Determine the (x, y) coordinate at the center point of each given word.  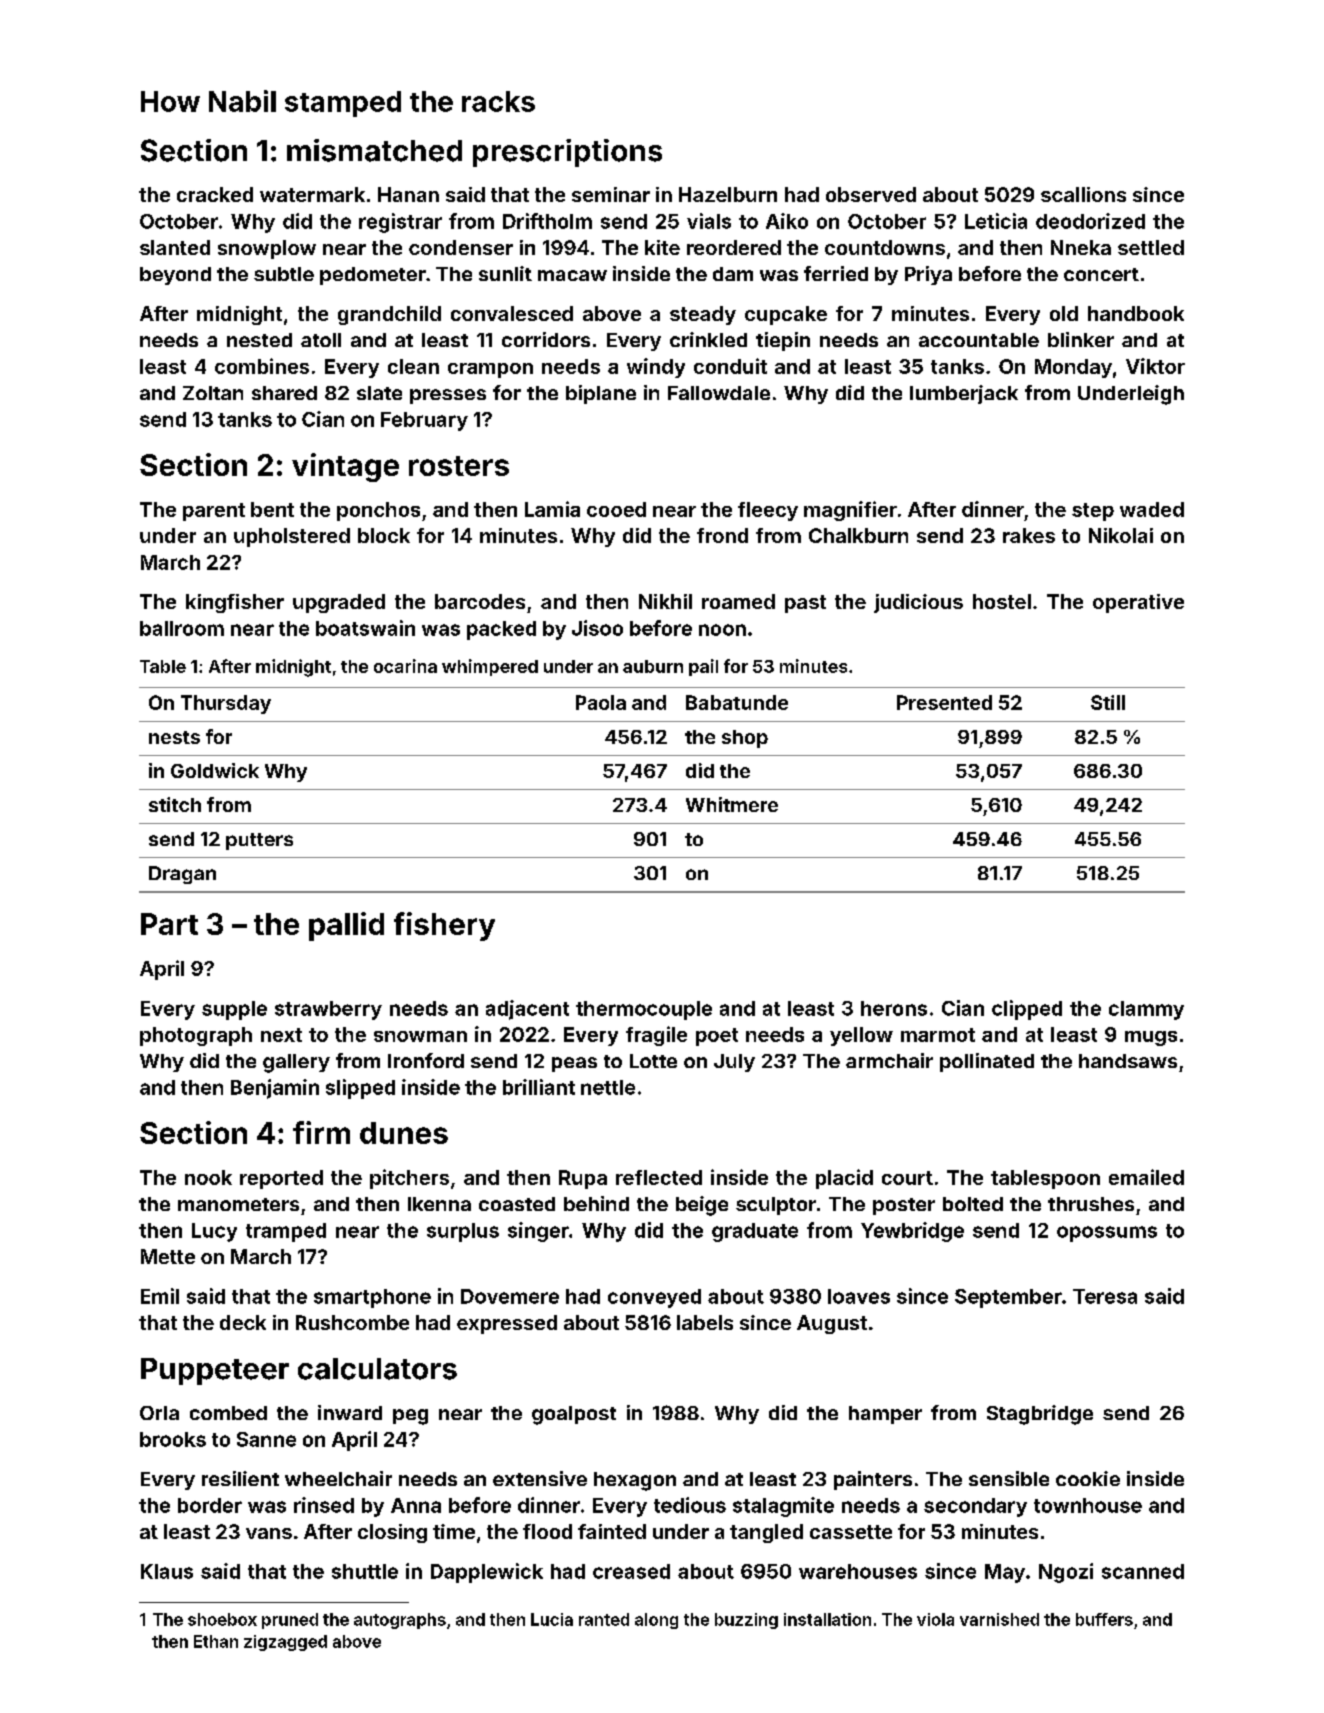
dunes (404, 1133)
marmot (938, 1035)
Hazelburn (728, 194)
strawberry (328, 1010)
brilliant (539, 1087)
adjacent (527, 1010)
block (384, 535)
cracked (215, 194)
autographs (400, 1621)
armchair (889, 1060)
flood (547, 1531)
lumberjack (964, 394)
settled (1151, 247)
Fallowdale (719, 393)
